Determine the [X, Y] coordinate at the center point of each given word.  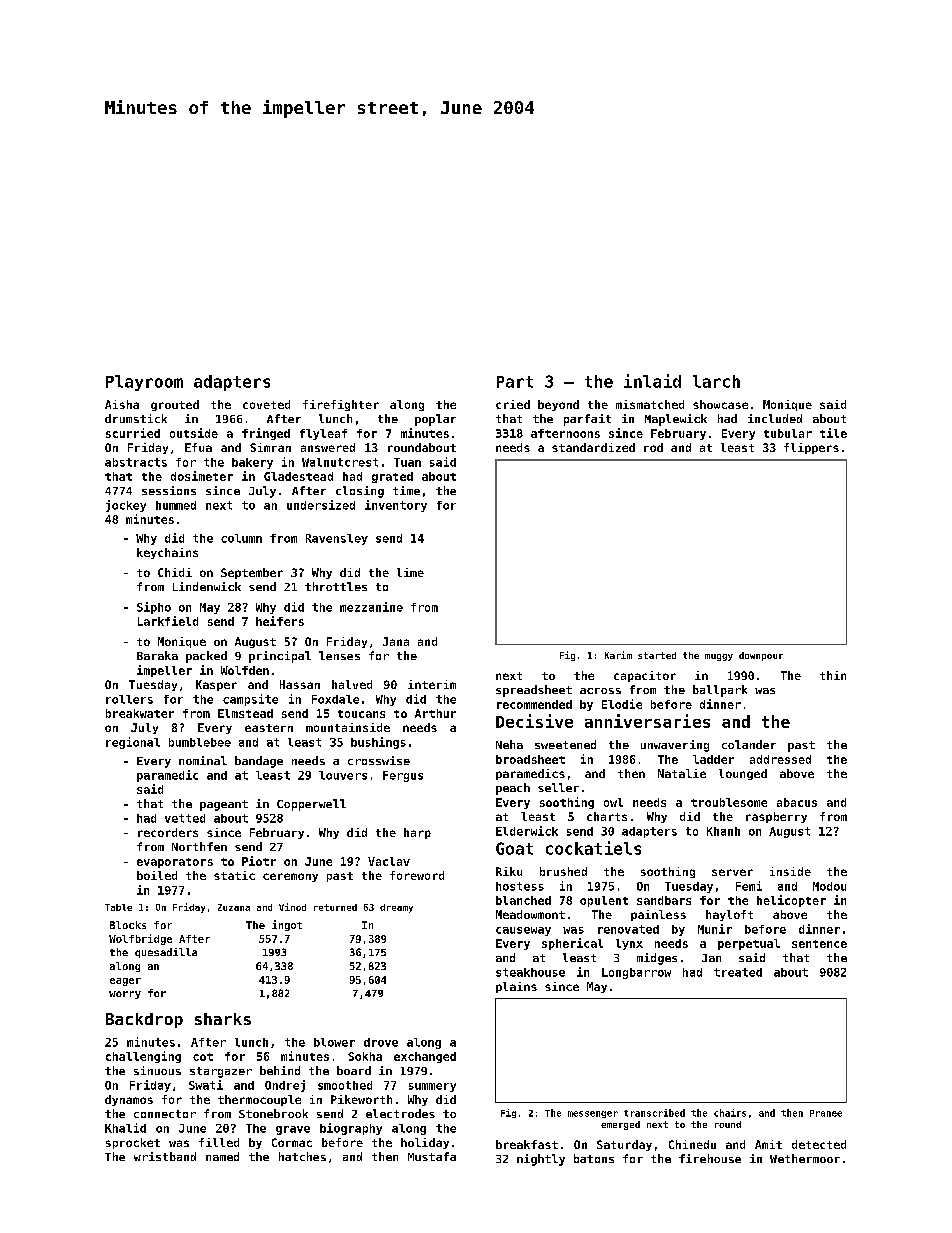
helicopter [791, 901]
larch [716, 381]
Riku [509, 871]
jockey [126, 506]
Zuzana [234, 907]
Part [515, 382]
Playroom [144, 383]
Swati [206, 1085]
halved [352, 684]
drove [381, 1042]
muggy [719, 657]
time [406, 490]
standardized [593, 447]
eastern [269, 728]
